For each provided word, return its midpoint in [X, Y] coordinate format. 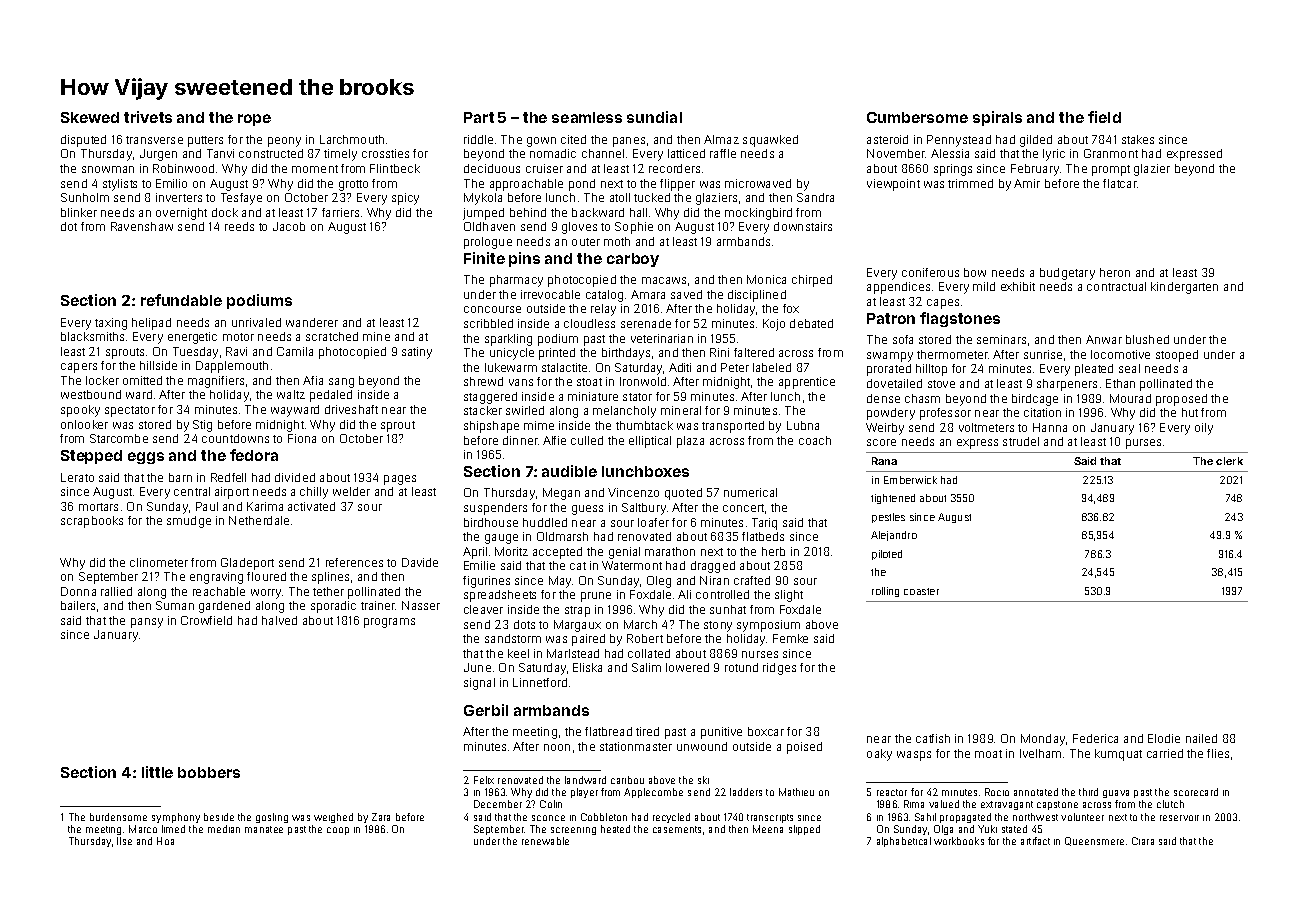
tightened [893, 499]
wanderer [312, 322]
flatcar [1120, 183]
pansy [147, 623]
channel [603, 153]
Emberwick [910, 480]
